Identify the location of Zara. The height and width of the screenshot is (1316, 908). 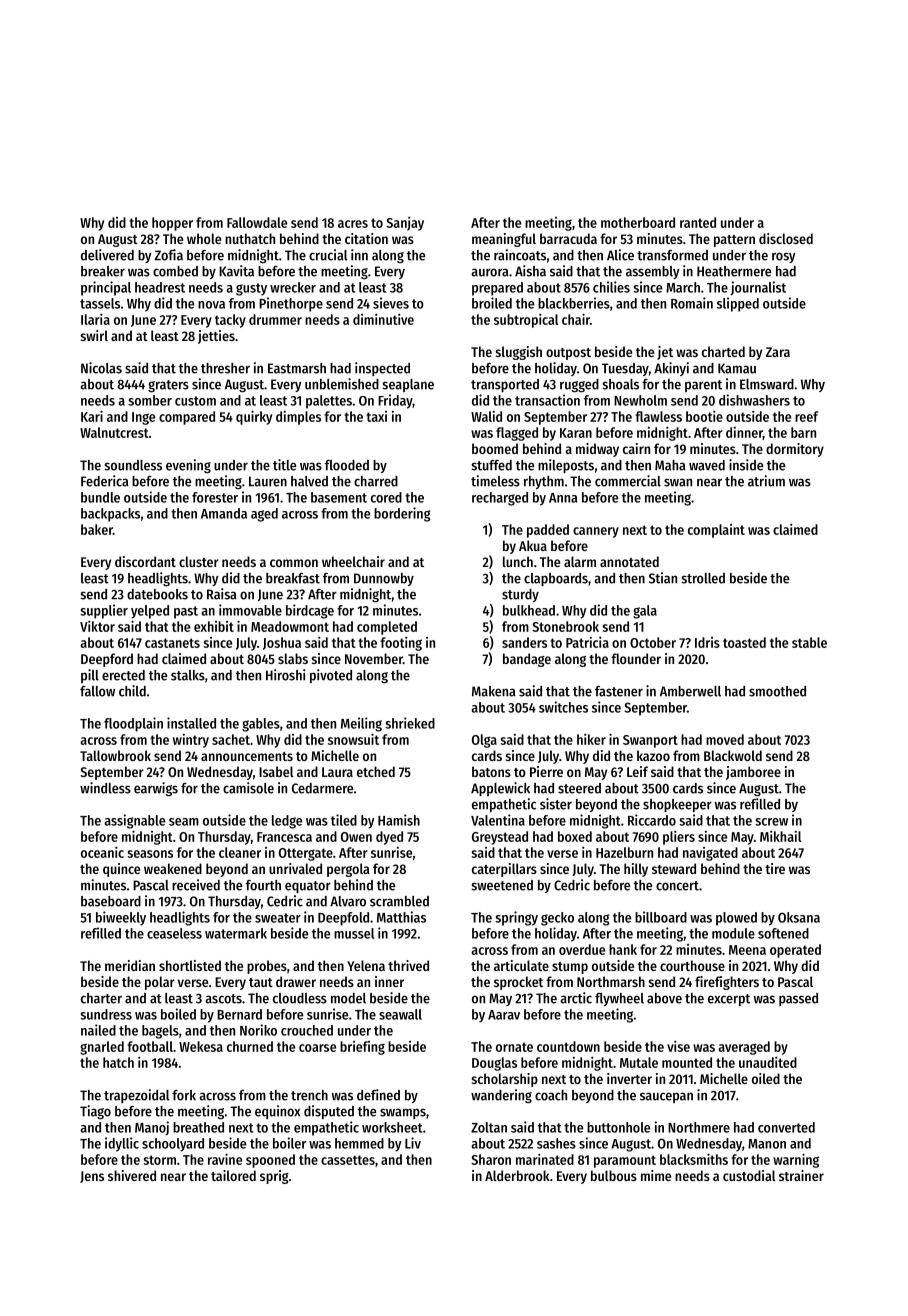
(778, 352).
